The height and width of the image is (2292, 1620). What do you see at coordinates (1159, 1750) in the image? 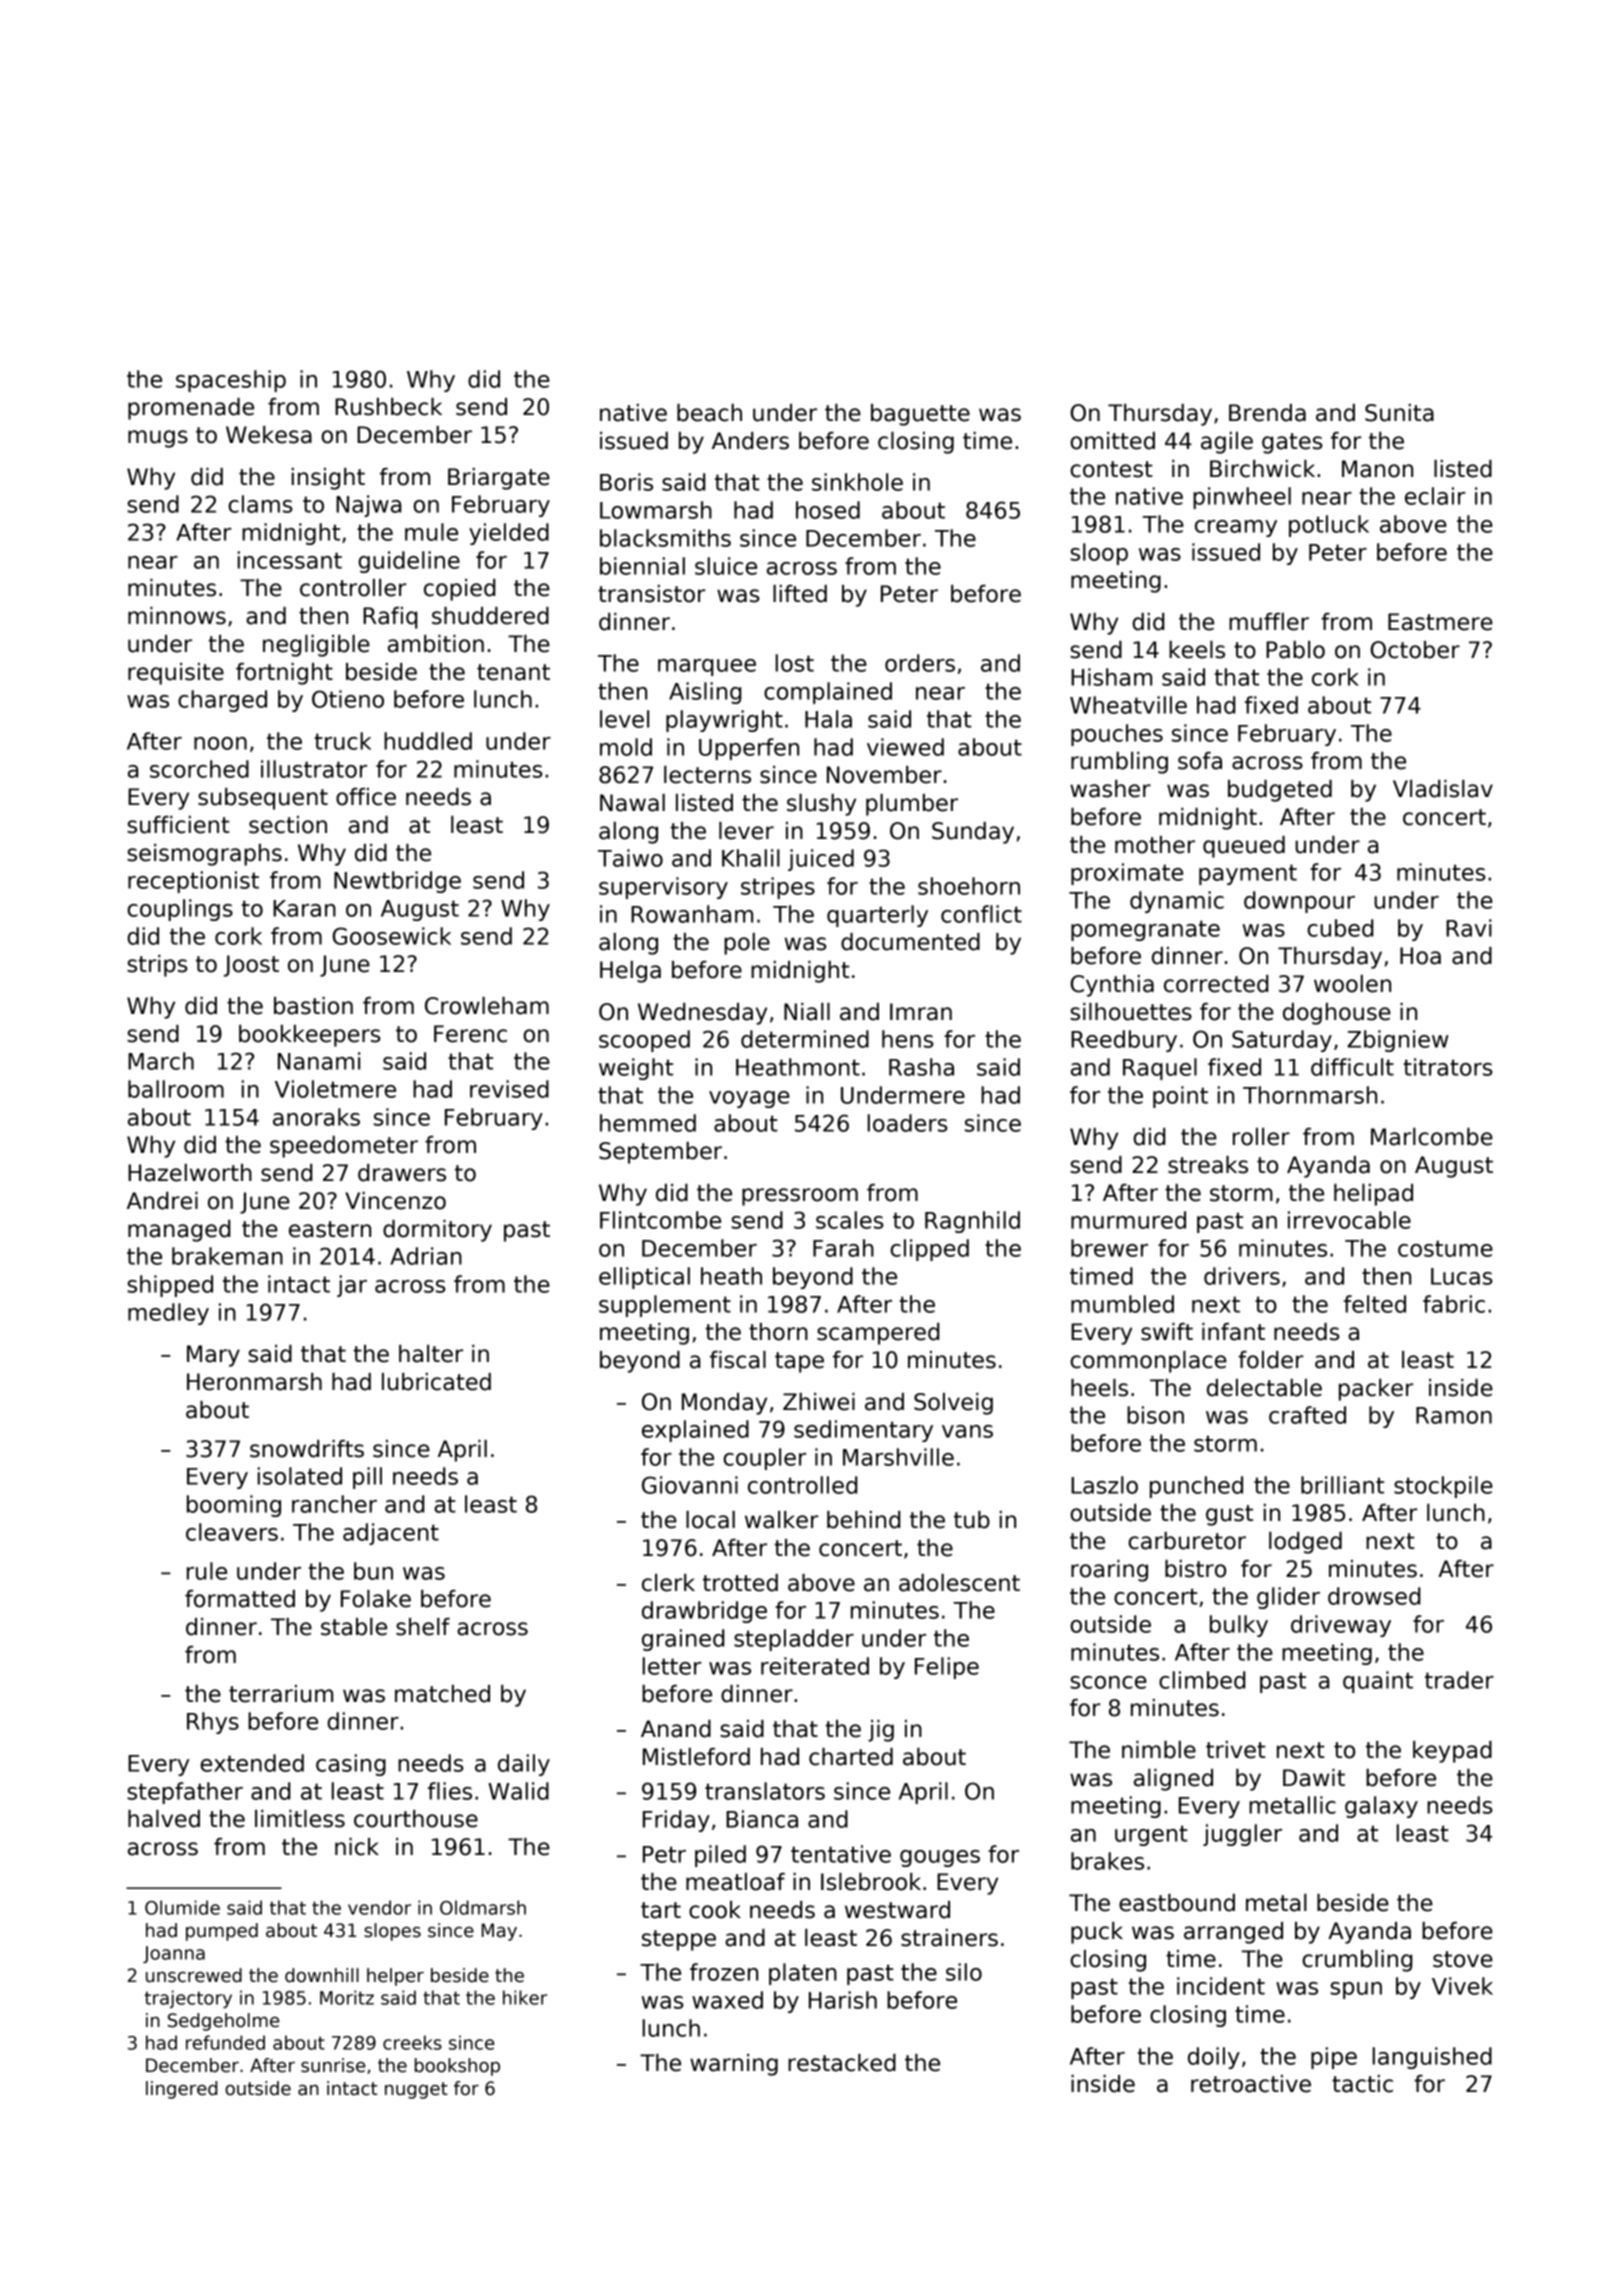
I see `nimble` at bounding box center [1159, 1750].
